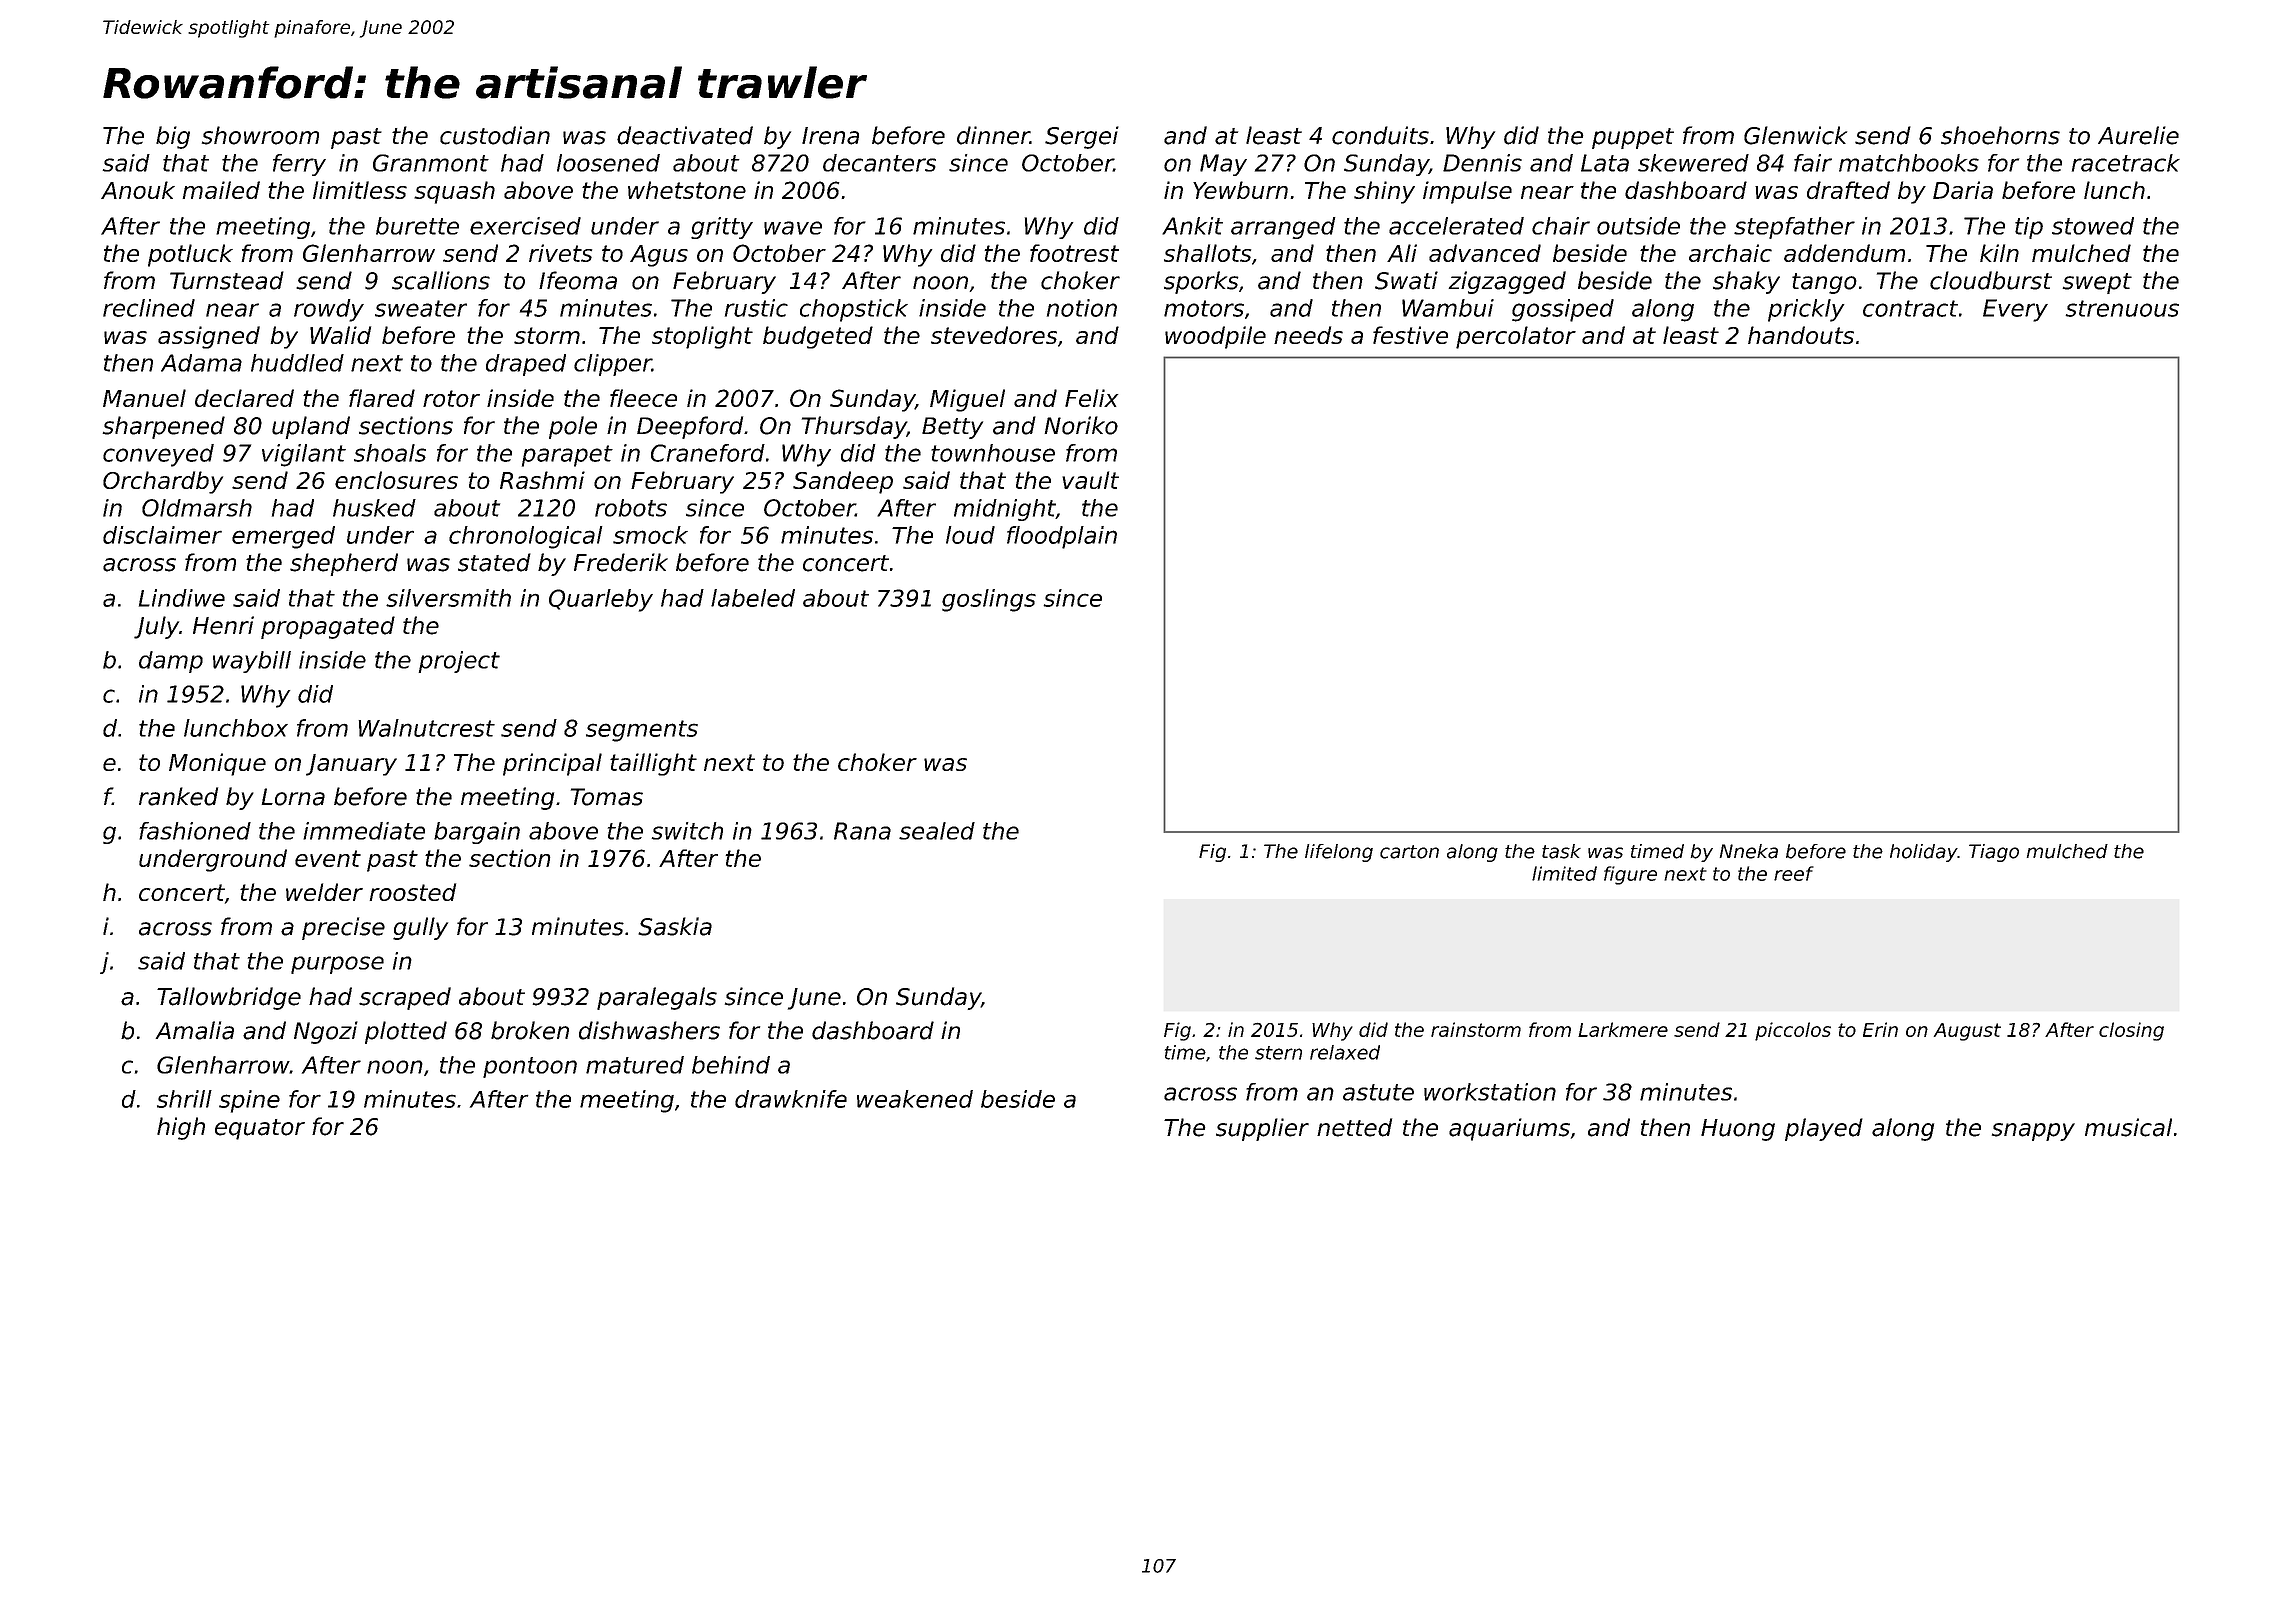  Describe the element at coordinates (1380, 135) in the page. I see `conduits` at that location.
